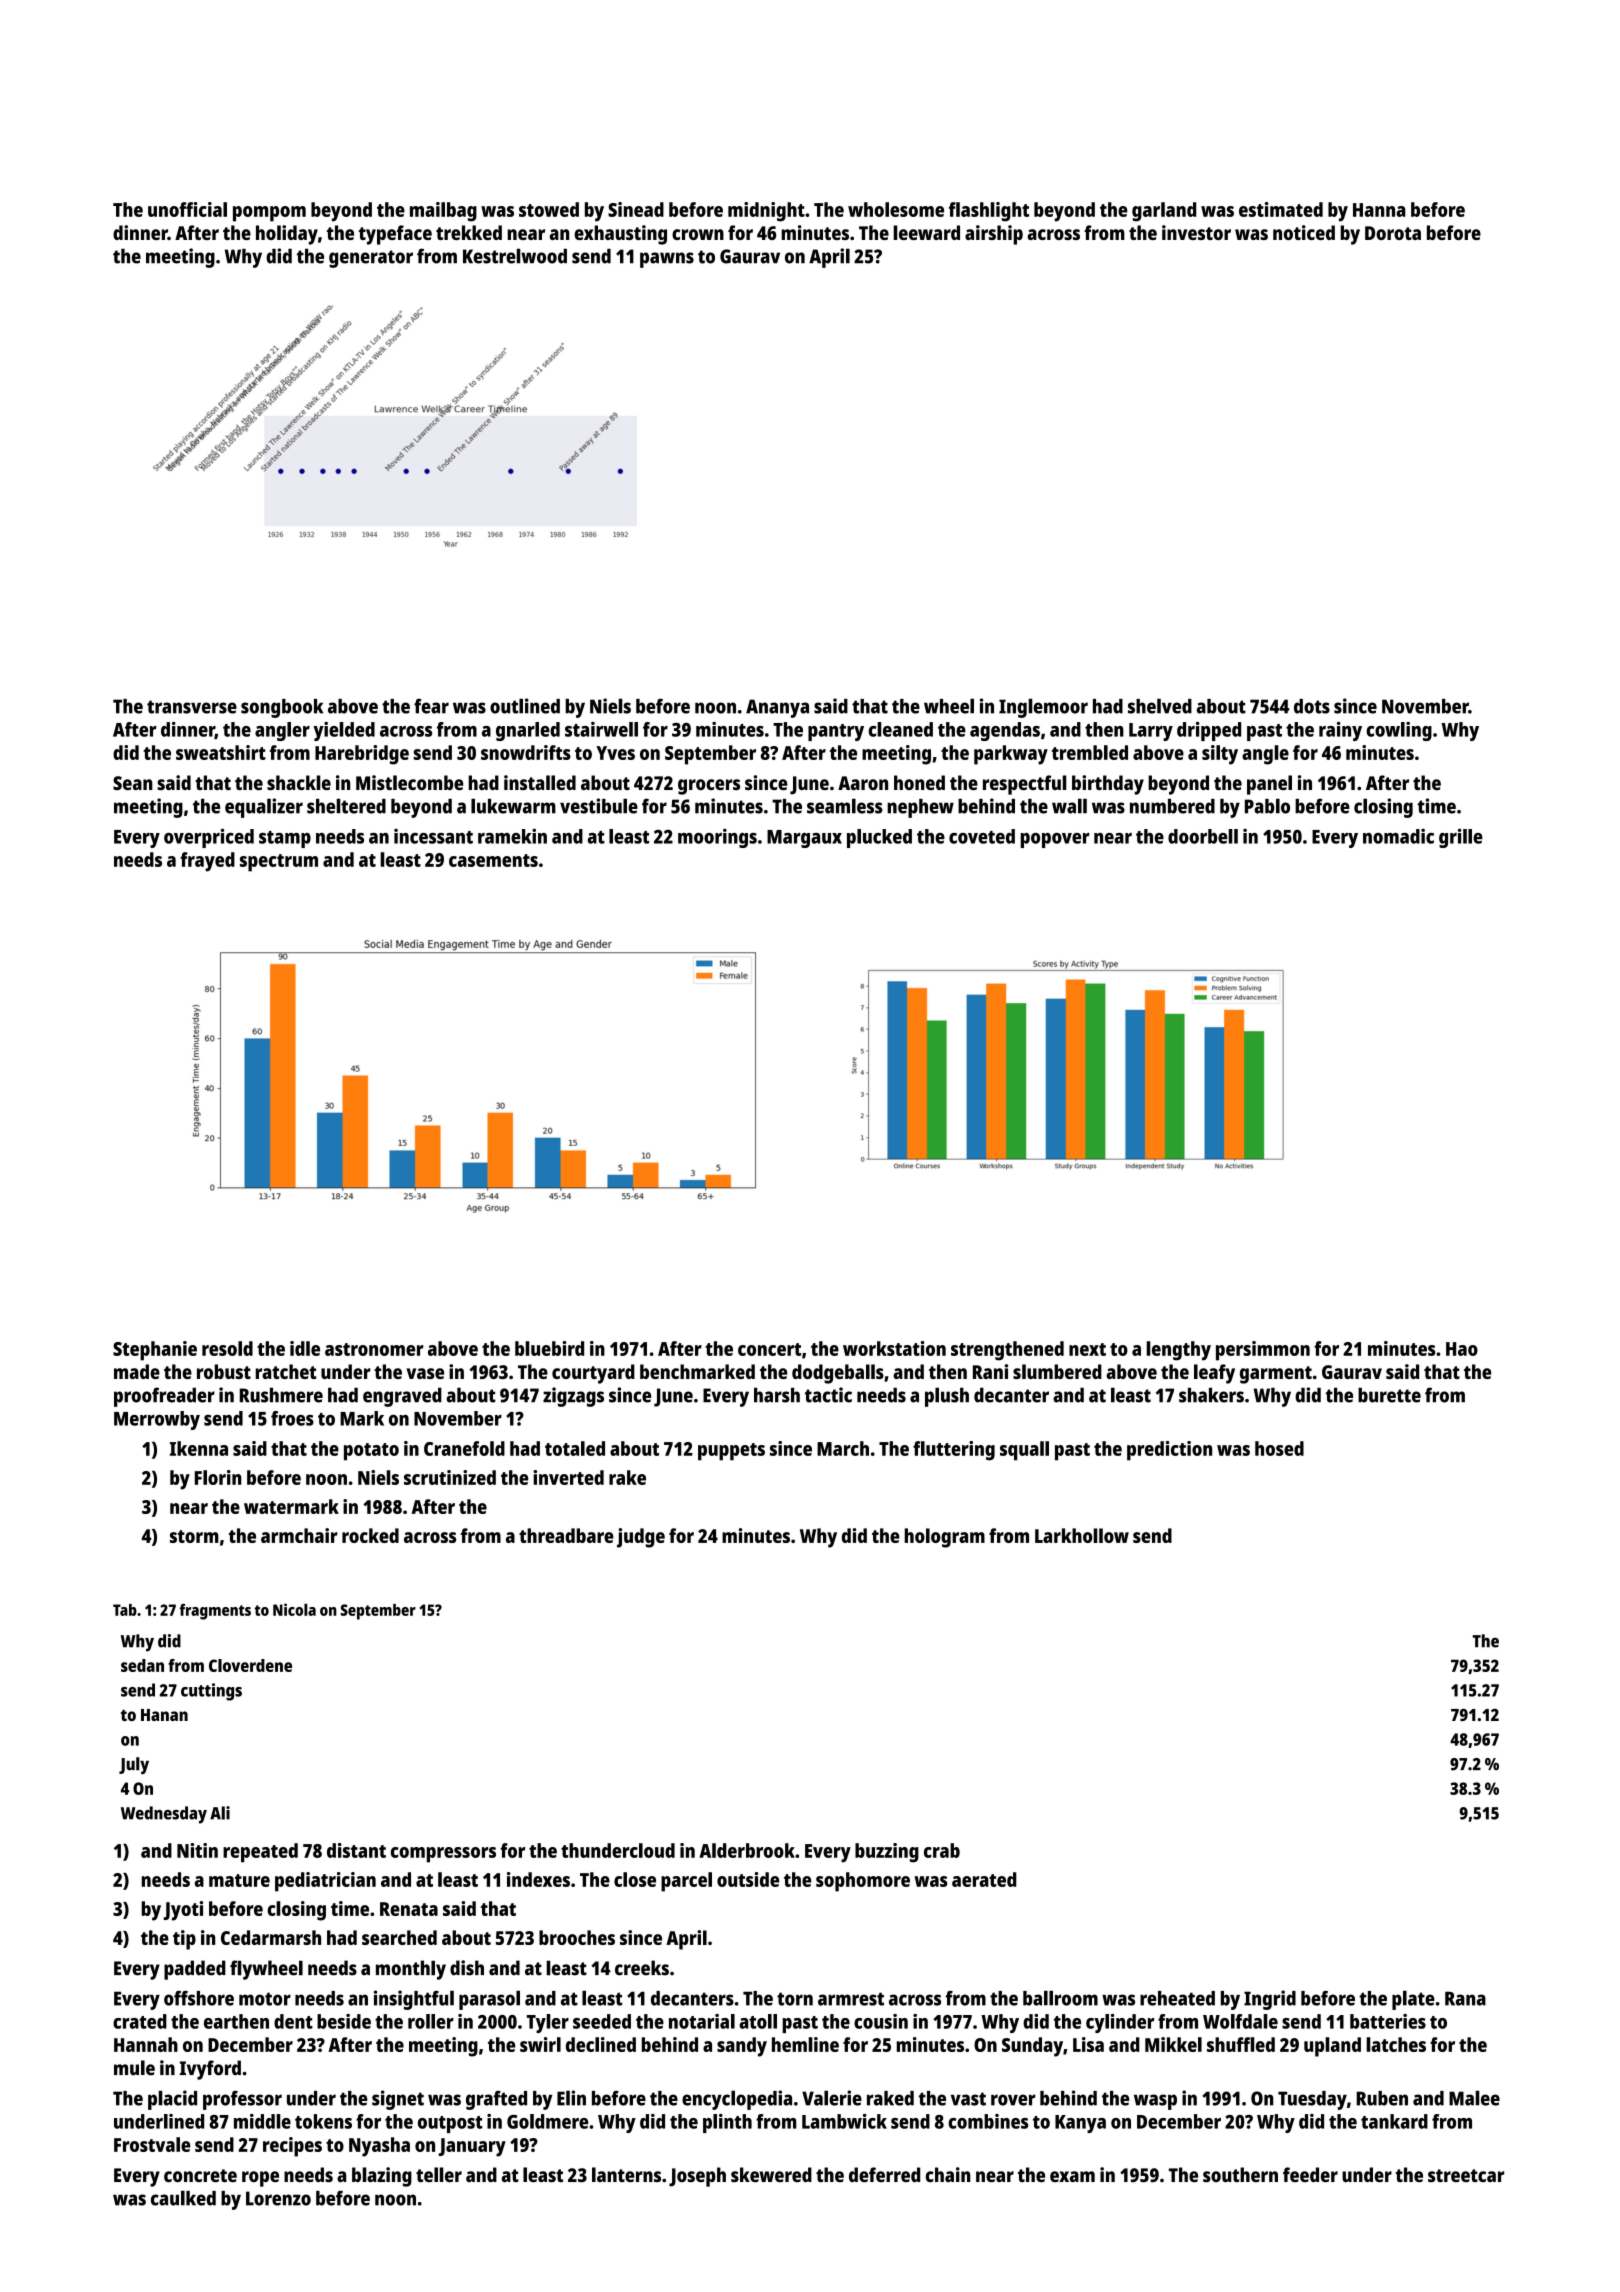 Image resolution: width=1620 pixels, height=2292 pixels. Describe the element at coordinates (140, 2021) in the screenshot. I see `crated` at that location.
